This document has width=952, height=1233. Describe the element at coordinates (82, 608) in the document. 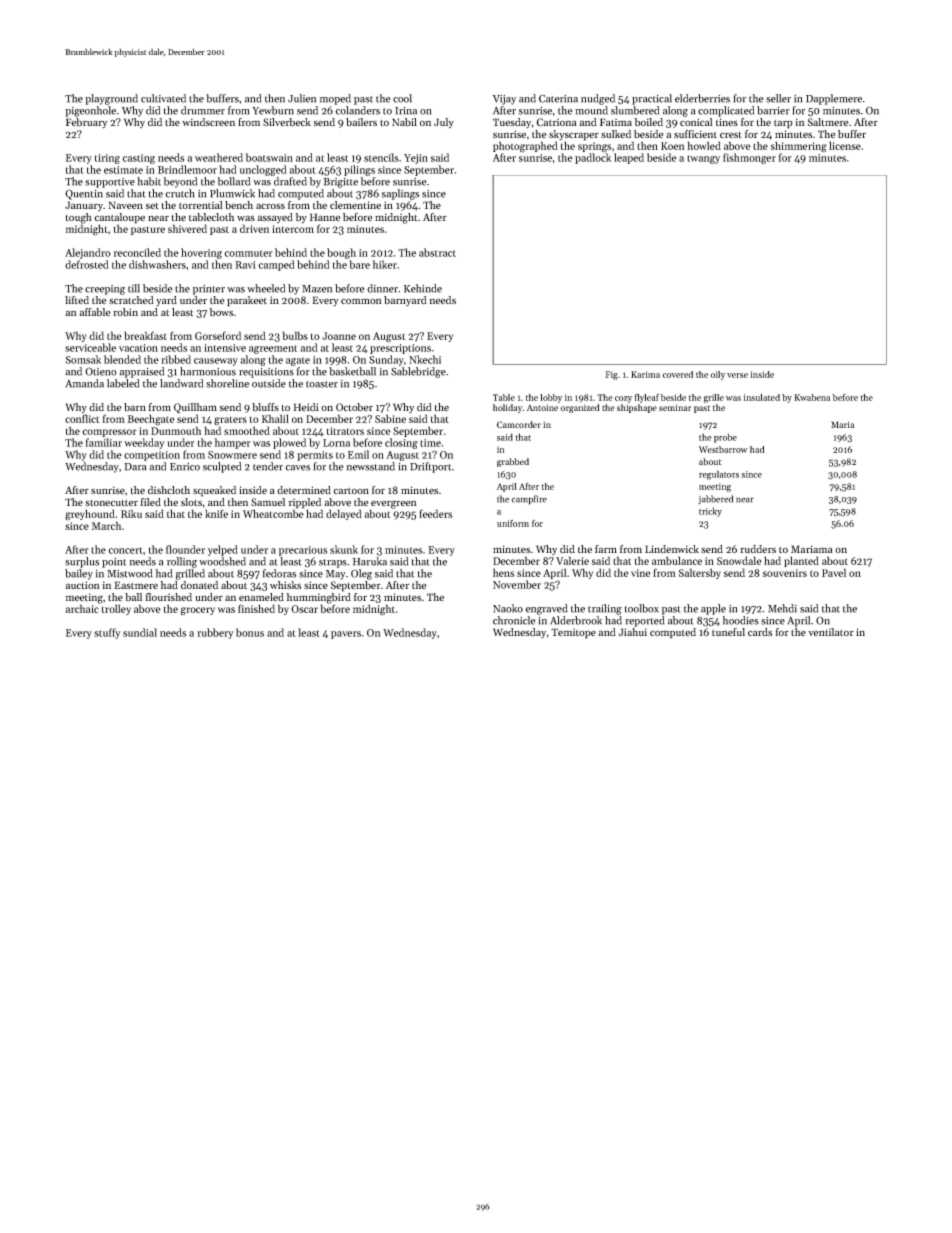

I see `archaic` at that location.
